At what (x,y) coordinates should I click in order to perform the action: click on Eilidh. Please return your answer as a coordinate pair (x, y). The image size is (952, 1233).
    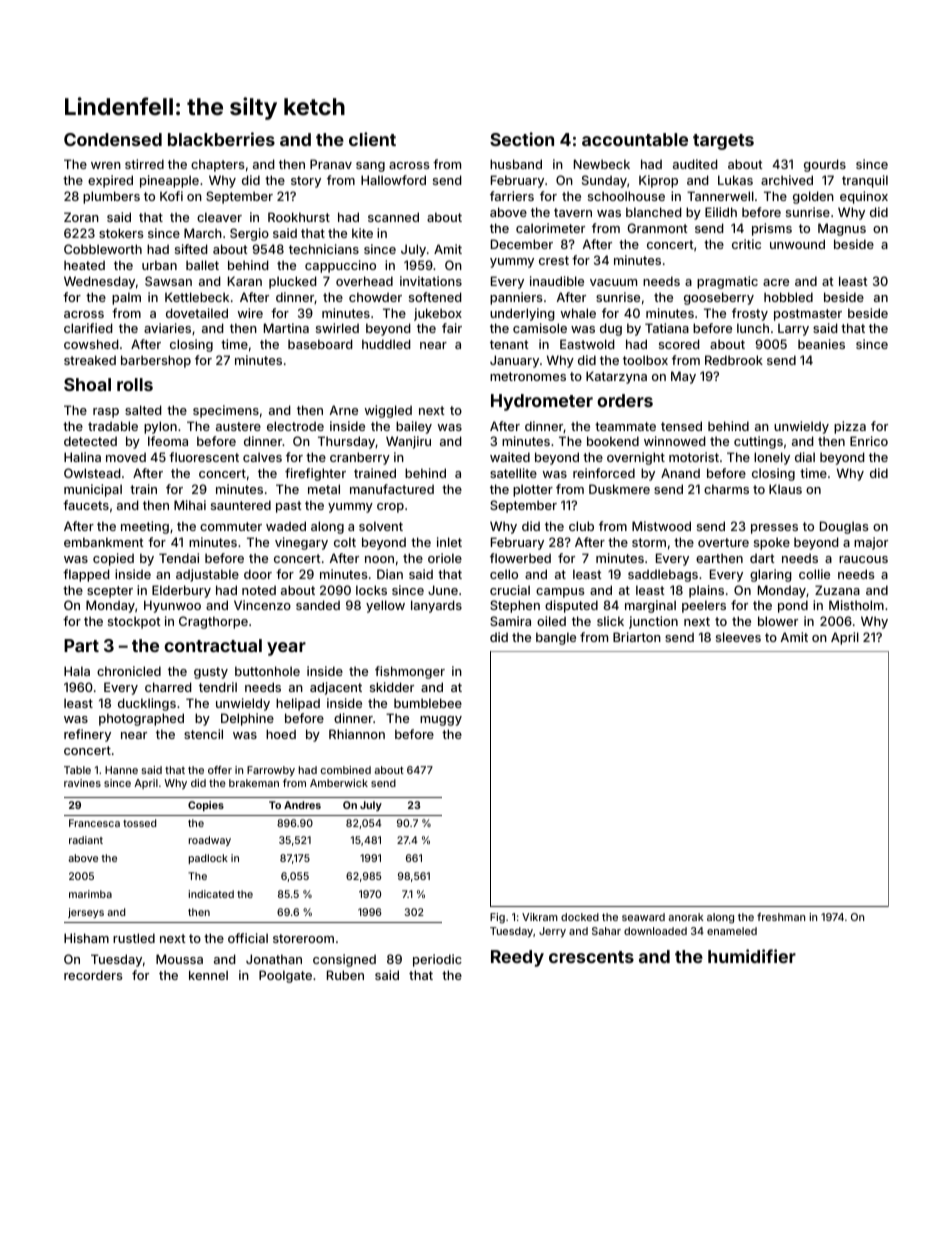
    Looking at the image, I should click on (721, 212).
